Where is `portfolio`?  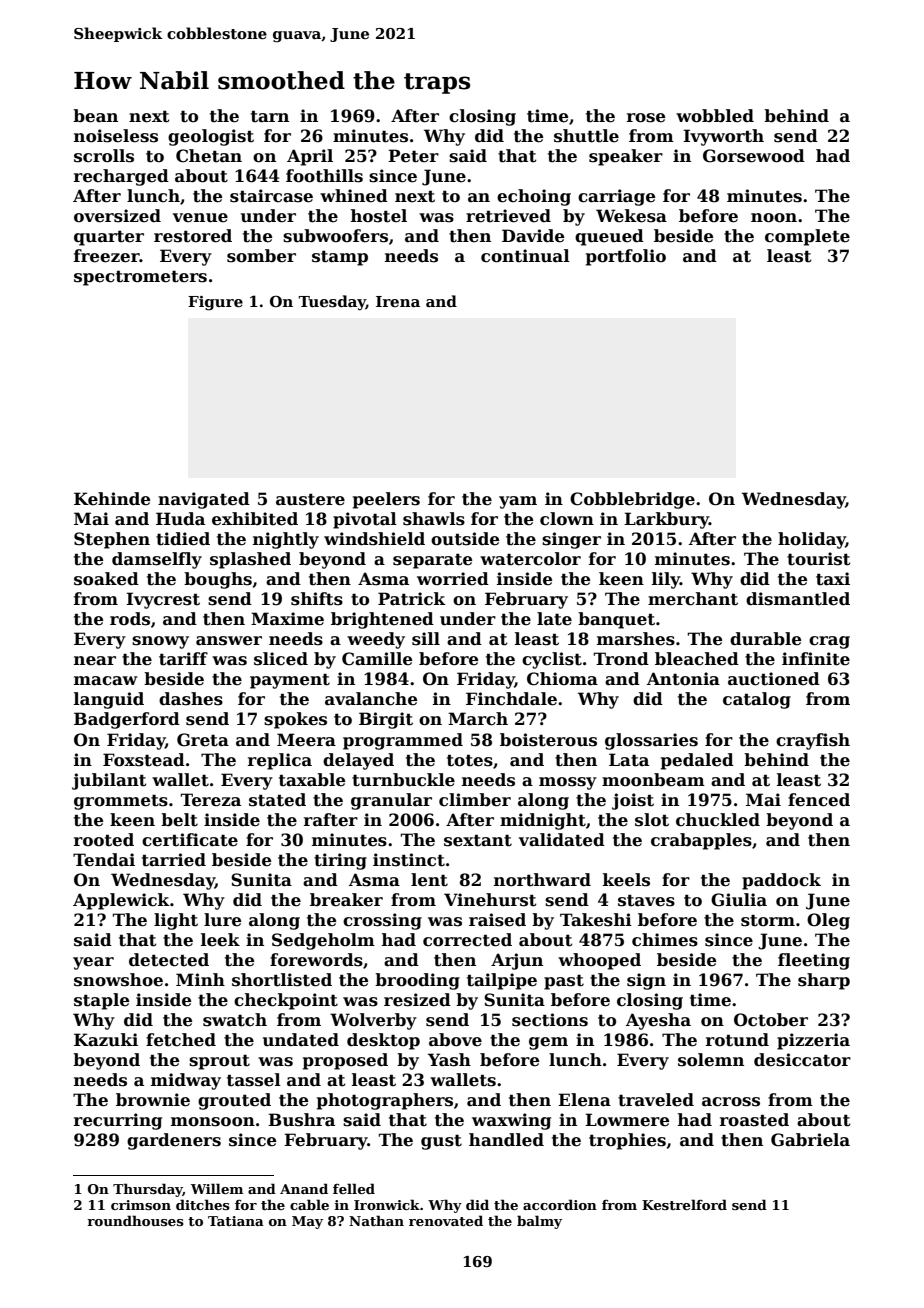 portfolio is located at coordinates (626, 257).
